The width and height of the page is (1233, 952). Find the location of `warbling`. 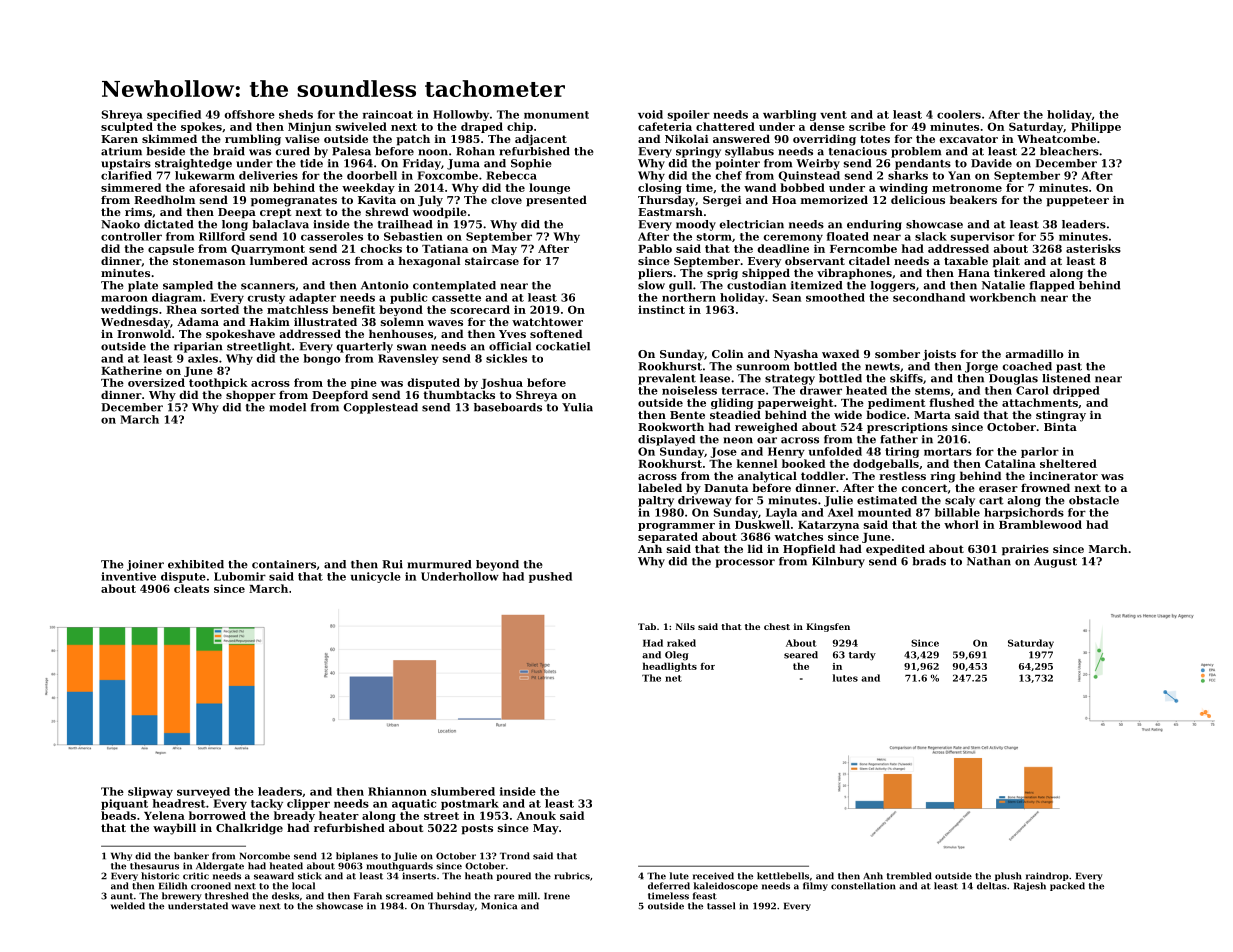

warbling is located at coordinates (789, 115).
